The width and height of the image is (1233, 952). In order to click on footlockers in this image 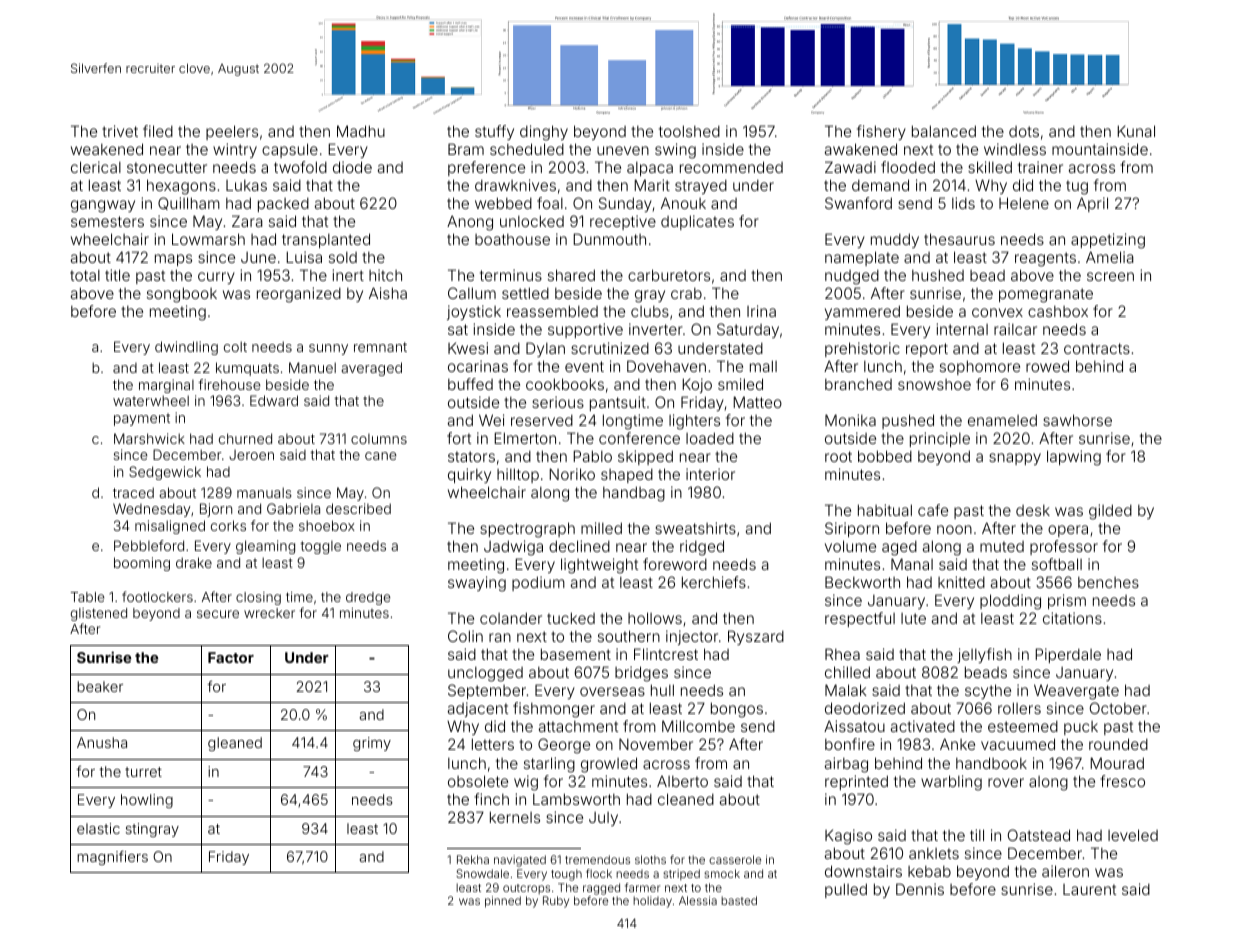, I will do `click(157, 596)`.
